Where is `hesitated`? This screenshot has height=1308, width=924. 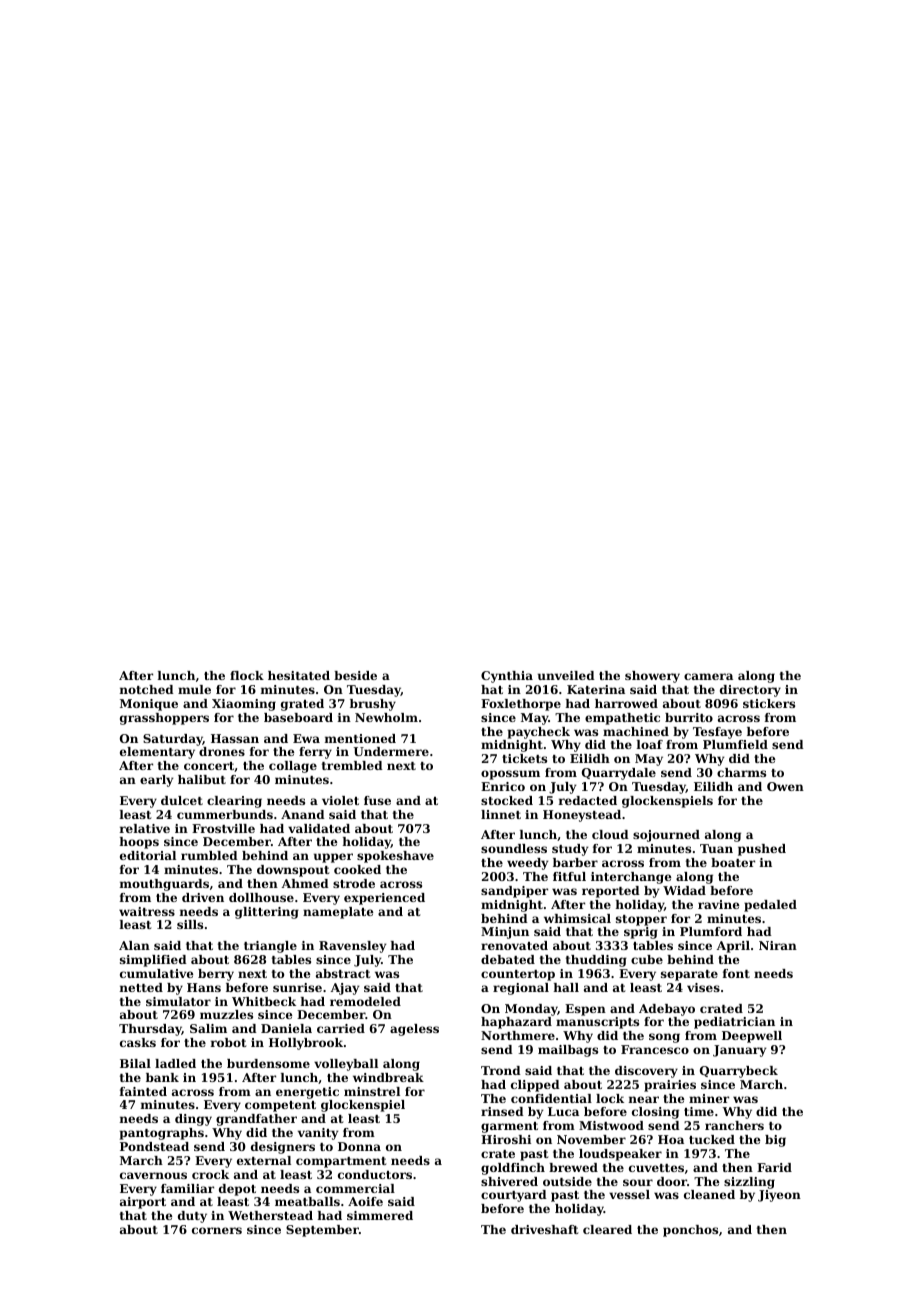
hesitated is located at coordinates (299, 675).
